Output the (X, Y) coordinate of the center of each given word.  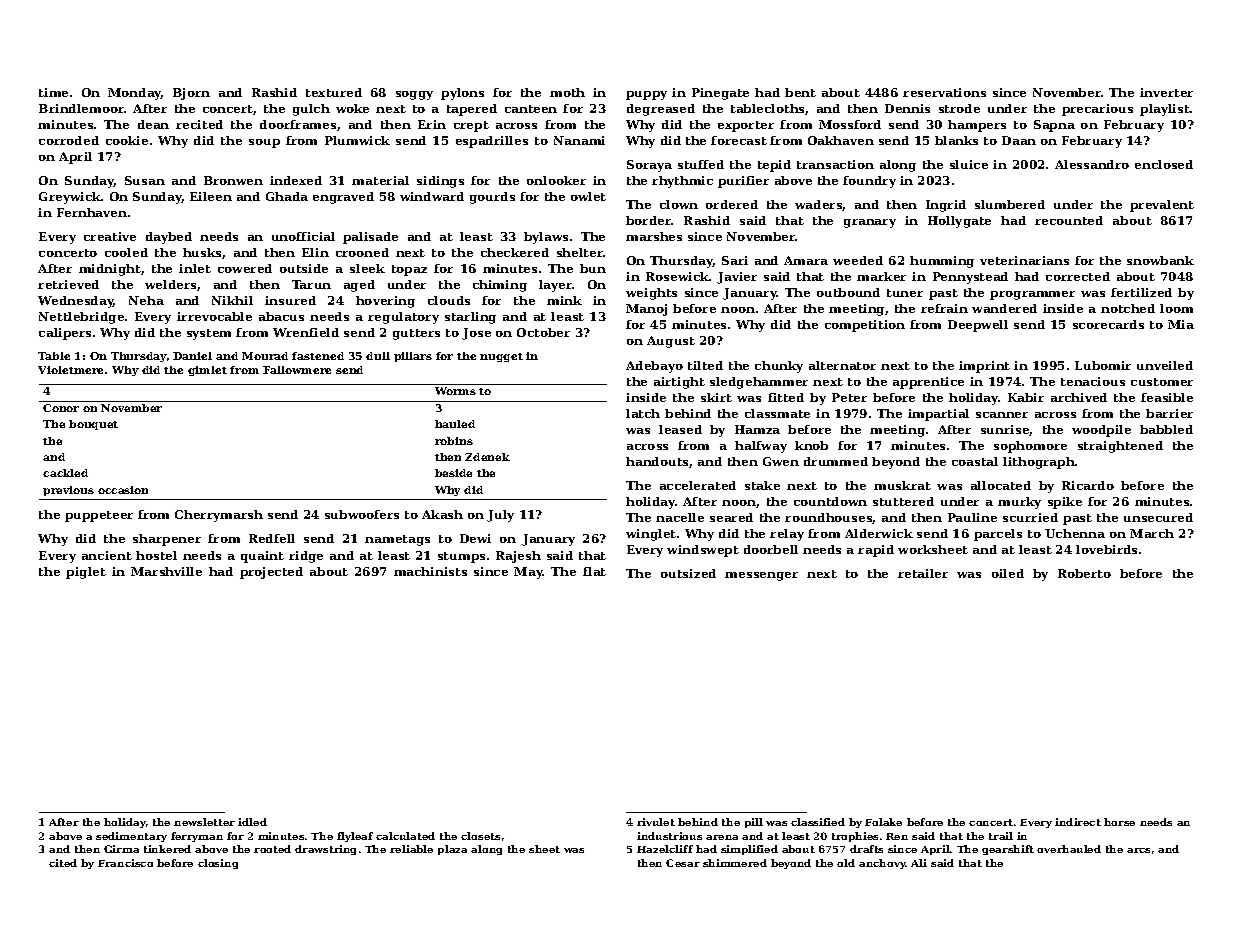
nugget (501, 357)
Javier (737, 278)
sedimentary (131, 837)
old (846, 863)
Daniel (192, 356)
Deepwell (978, 326)
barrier (1169, 413)
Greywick (70, 198)
